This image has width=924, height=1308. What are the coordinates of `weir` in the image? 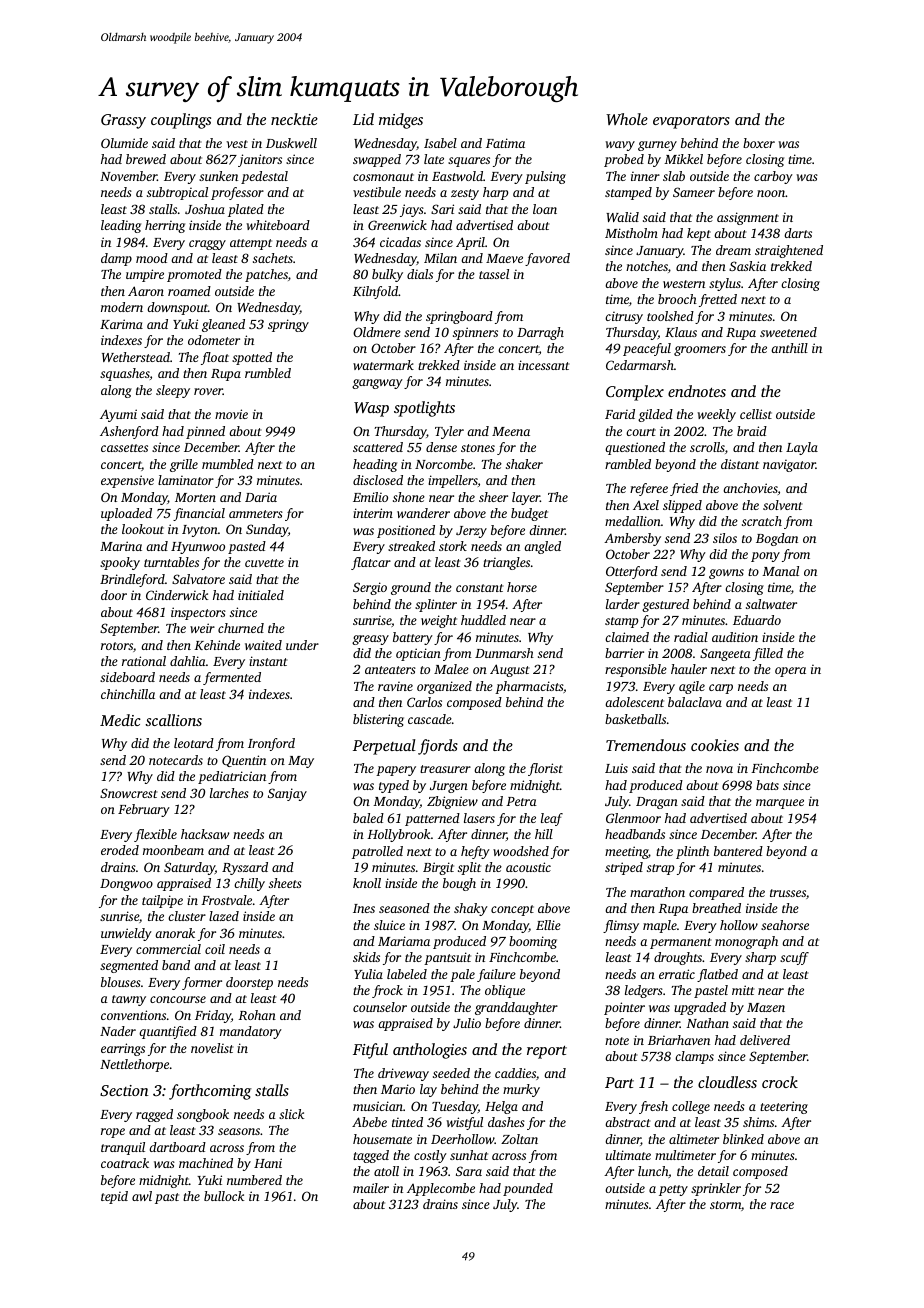 It's located at (202, 628).
